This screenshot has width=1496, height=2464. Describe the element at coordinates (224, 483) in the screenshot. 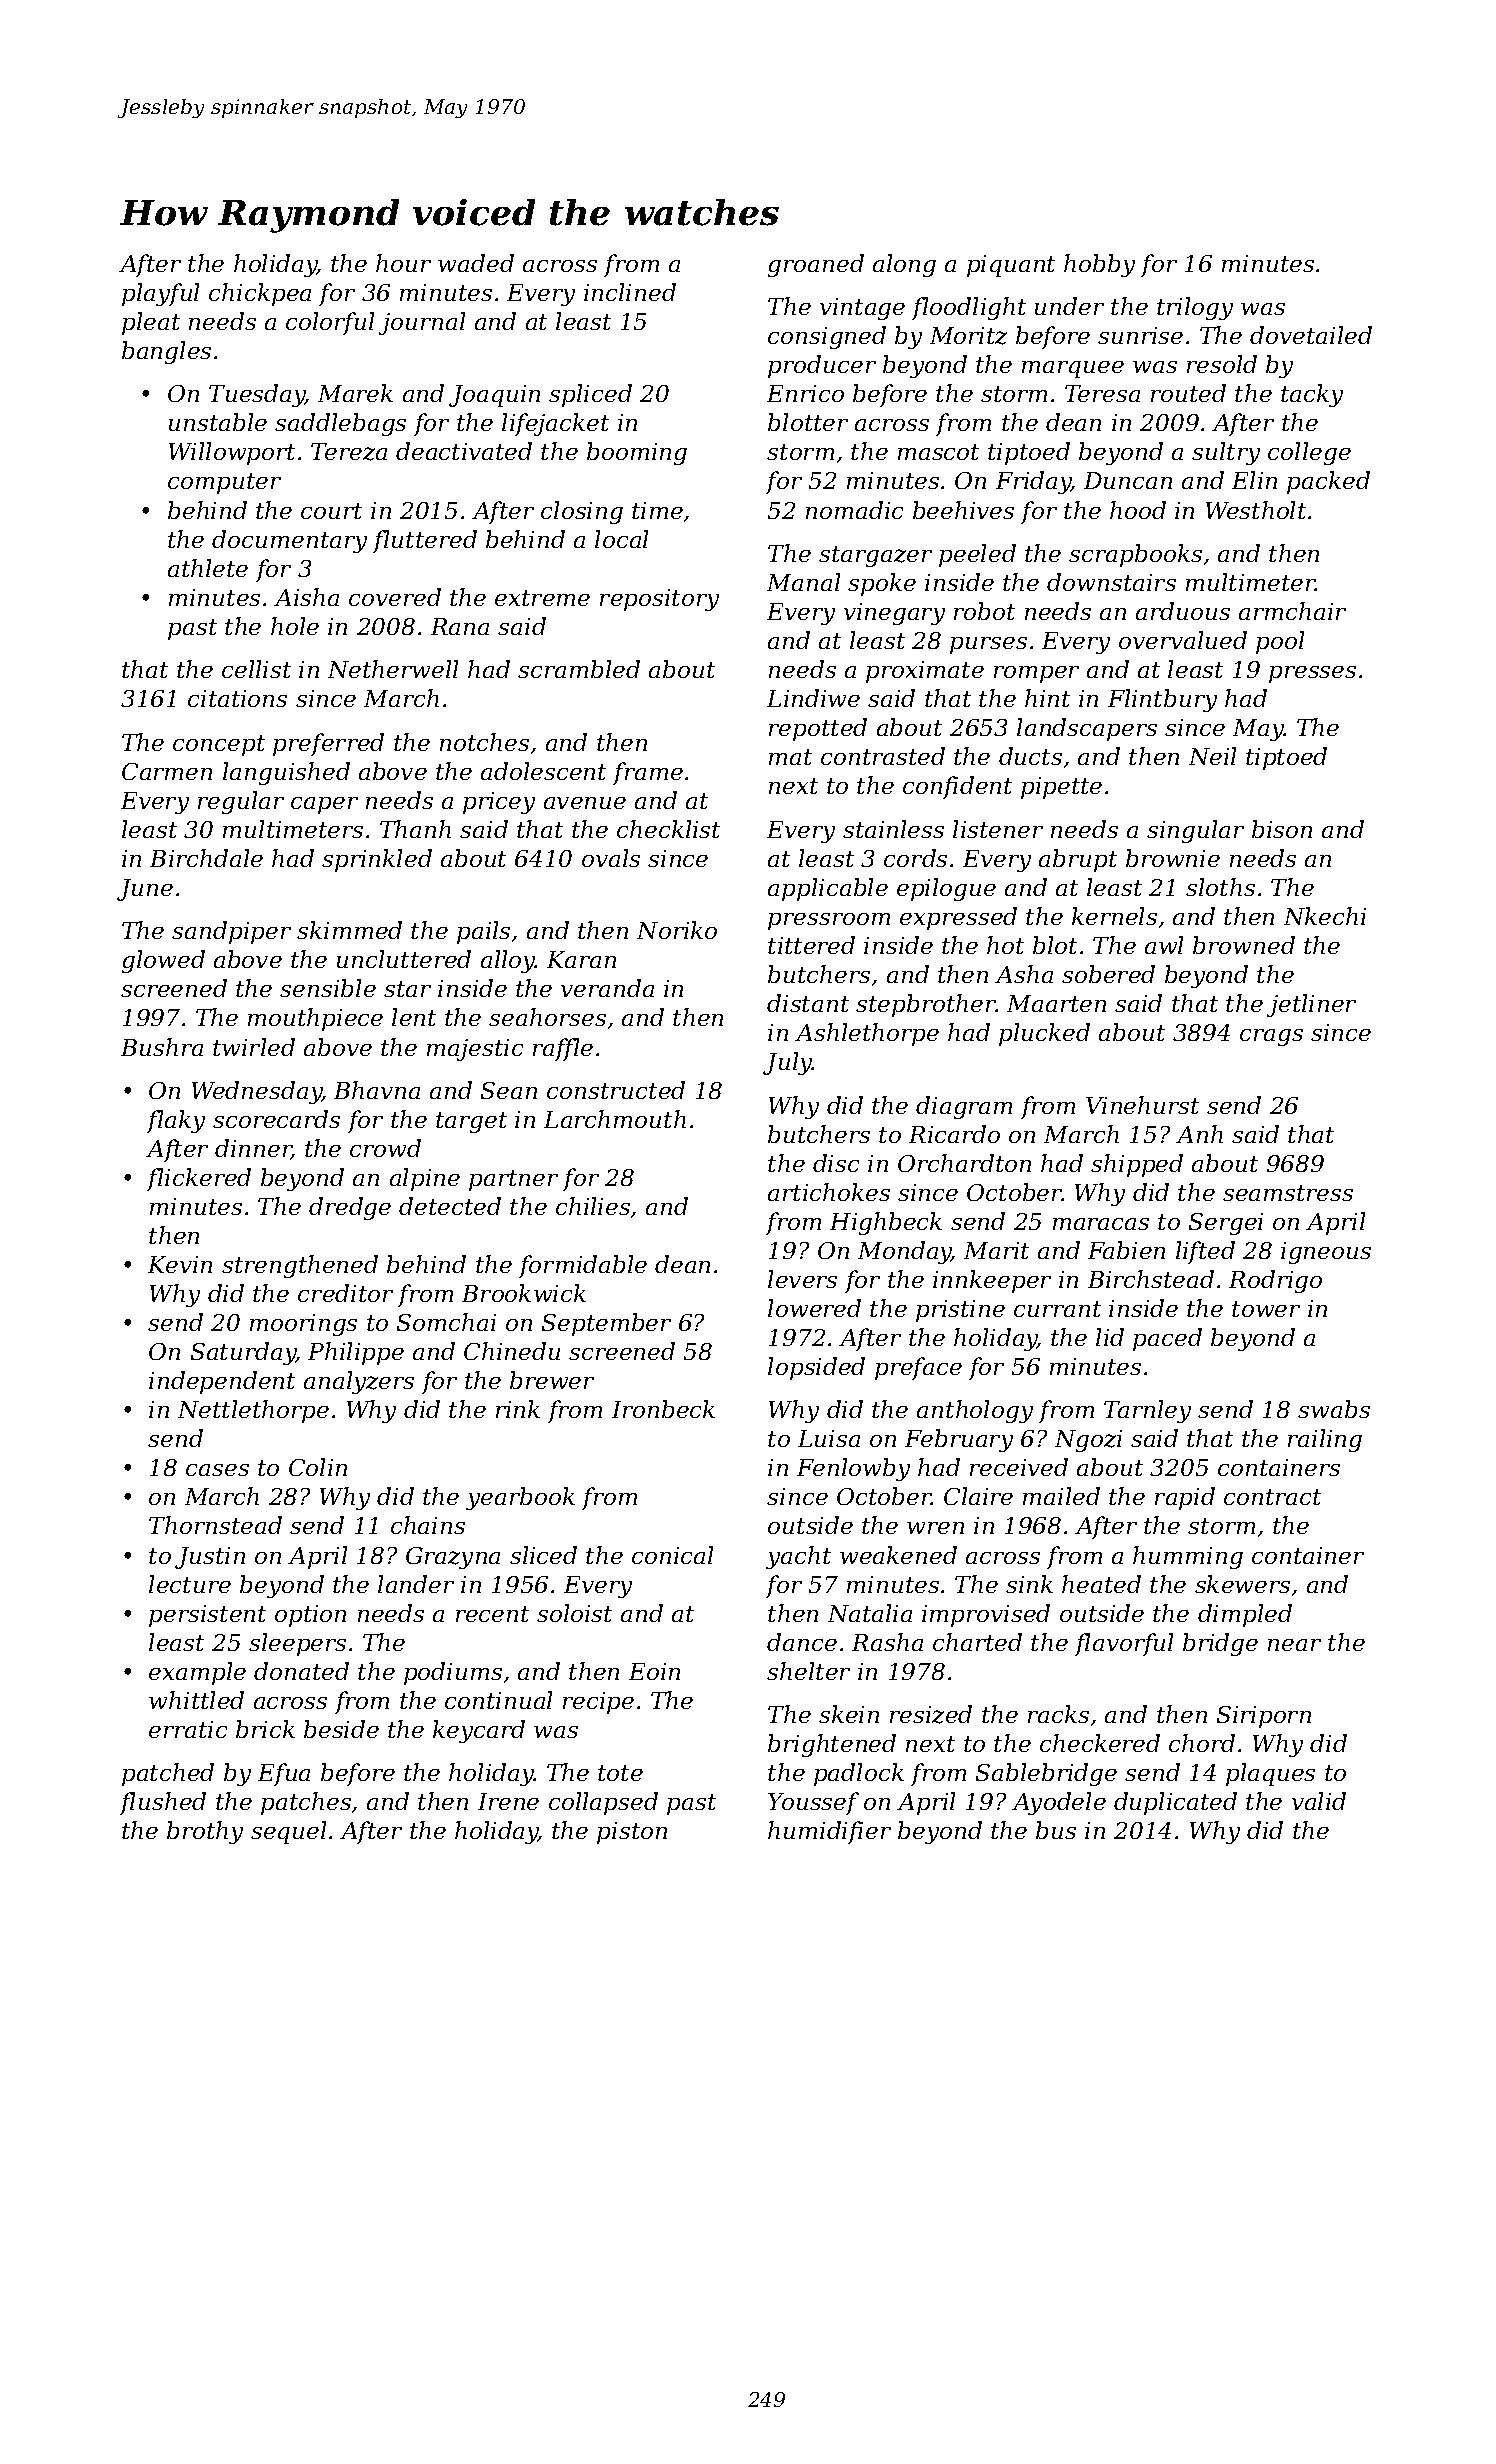

I see `computer` at that location.
